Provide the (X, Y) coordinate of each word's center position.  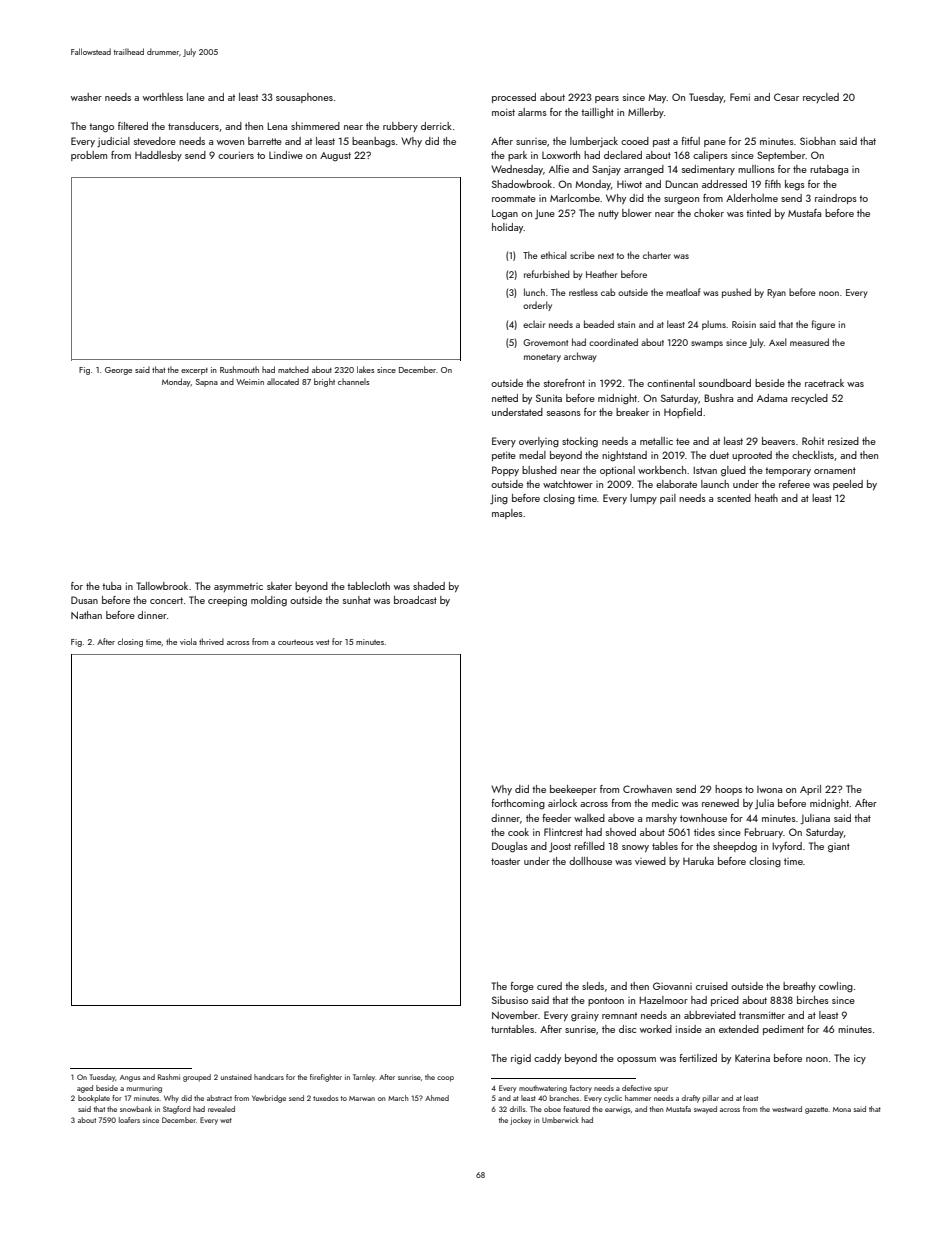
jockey (520, 1121)
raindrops (836, 199)
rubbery (400, 127)
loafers (129, 1120)
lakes (365, 369)
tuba (111, 586)
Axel (778, 342)
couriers (236, 155)
